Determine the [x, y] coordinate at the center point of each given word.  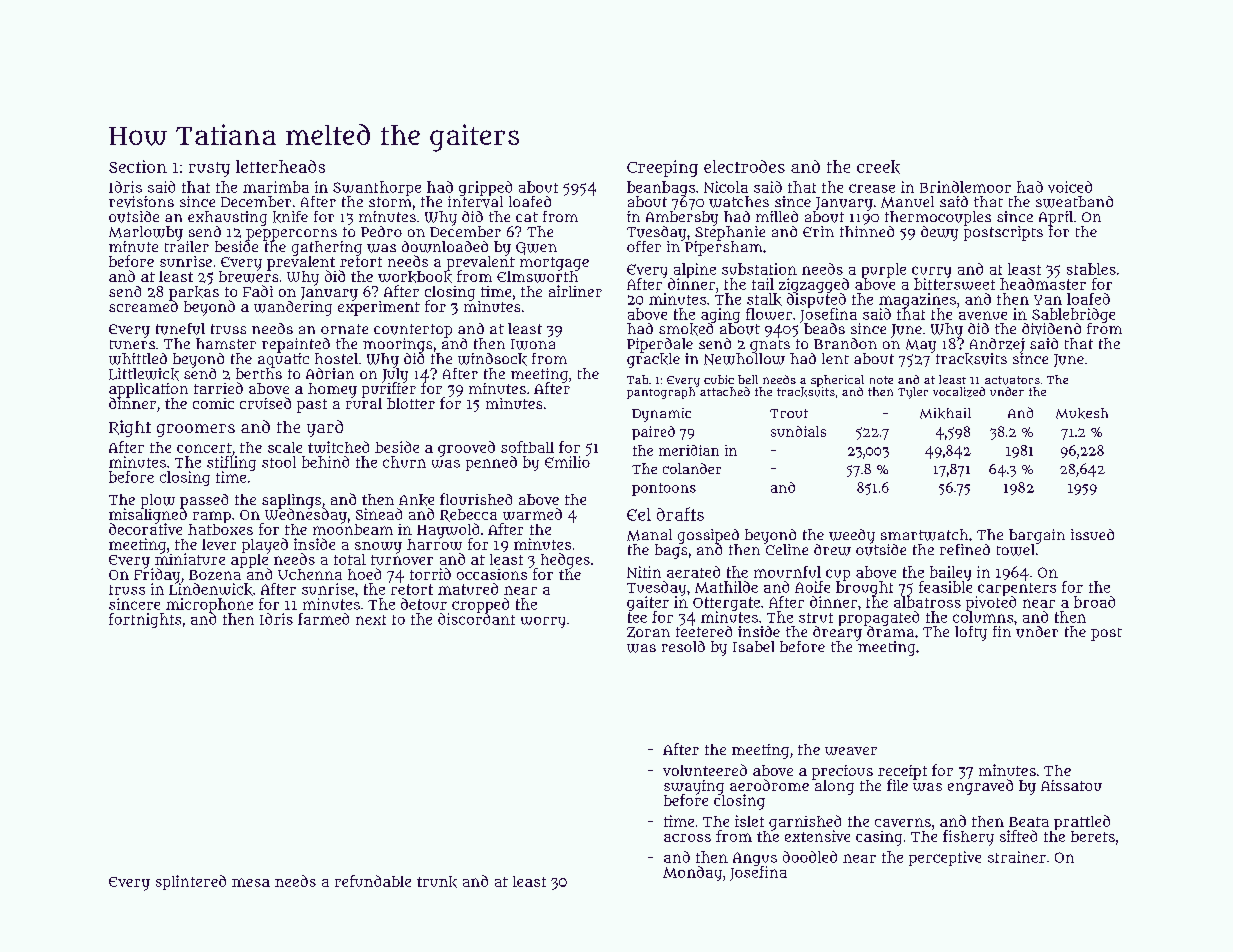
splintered [191, 882]
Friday [157, 575]
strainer [1017, 857]
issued [1092, 534]
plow [158, 501]
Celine [787, 549]
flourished [476, 499]
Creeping [662, 168]
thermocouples [938, 218]
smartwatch [924, 535]
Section [138, 166]
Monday [692, 873]
